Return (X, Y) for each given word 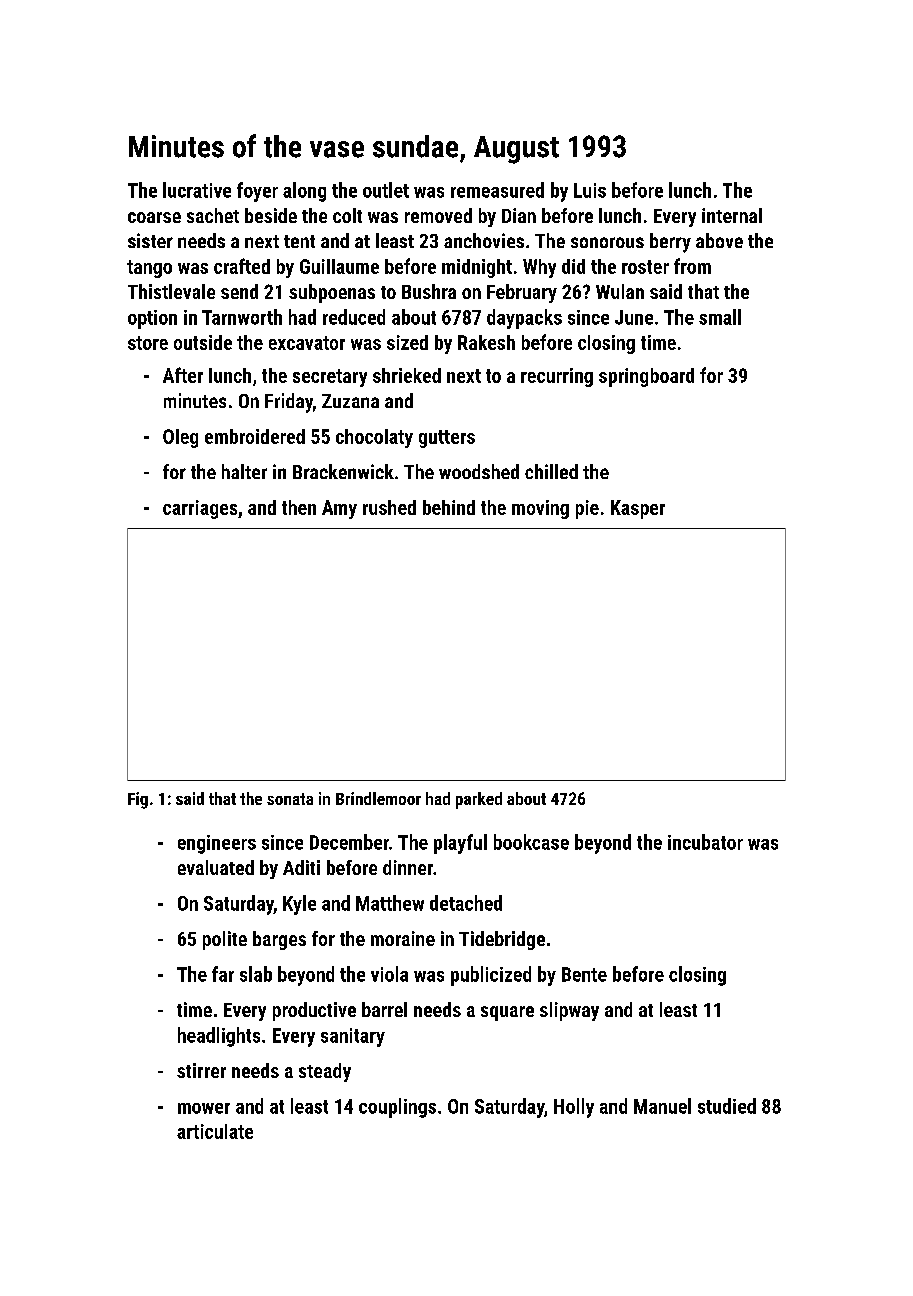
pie (587, 509)
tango (149, 269)
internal (732, 215)
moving (540, 509)
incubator (705, 842)
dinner (408, 867)
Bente (584, 974)
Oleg (180, 438)
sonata (290, 799)
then (299, 507)
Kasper (638, 509)
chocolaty (374, 438)
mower (204, 1108)
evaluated (216, 867)
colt (347, 215)
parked (479, 800)
